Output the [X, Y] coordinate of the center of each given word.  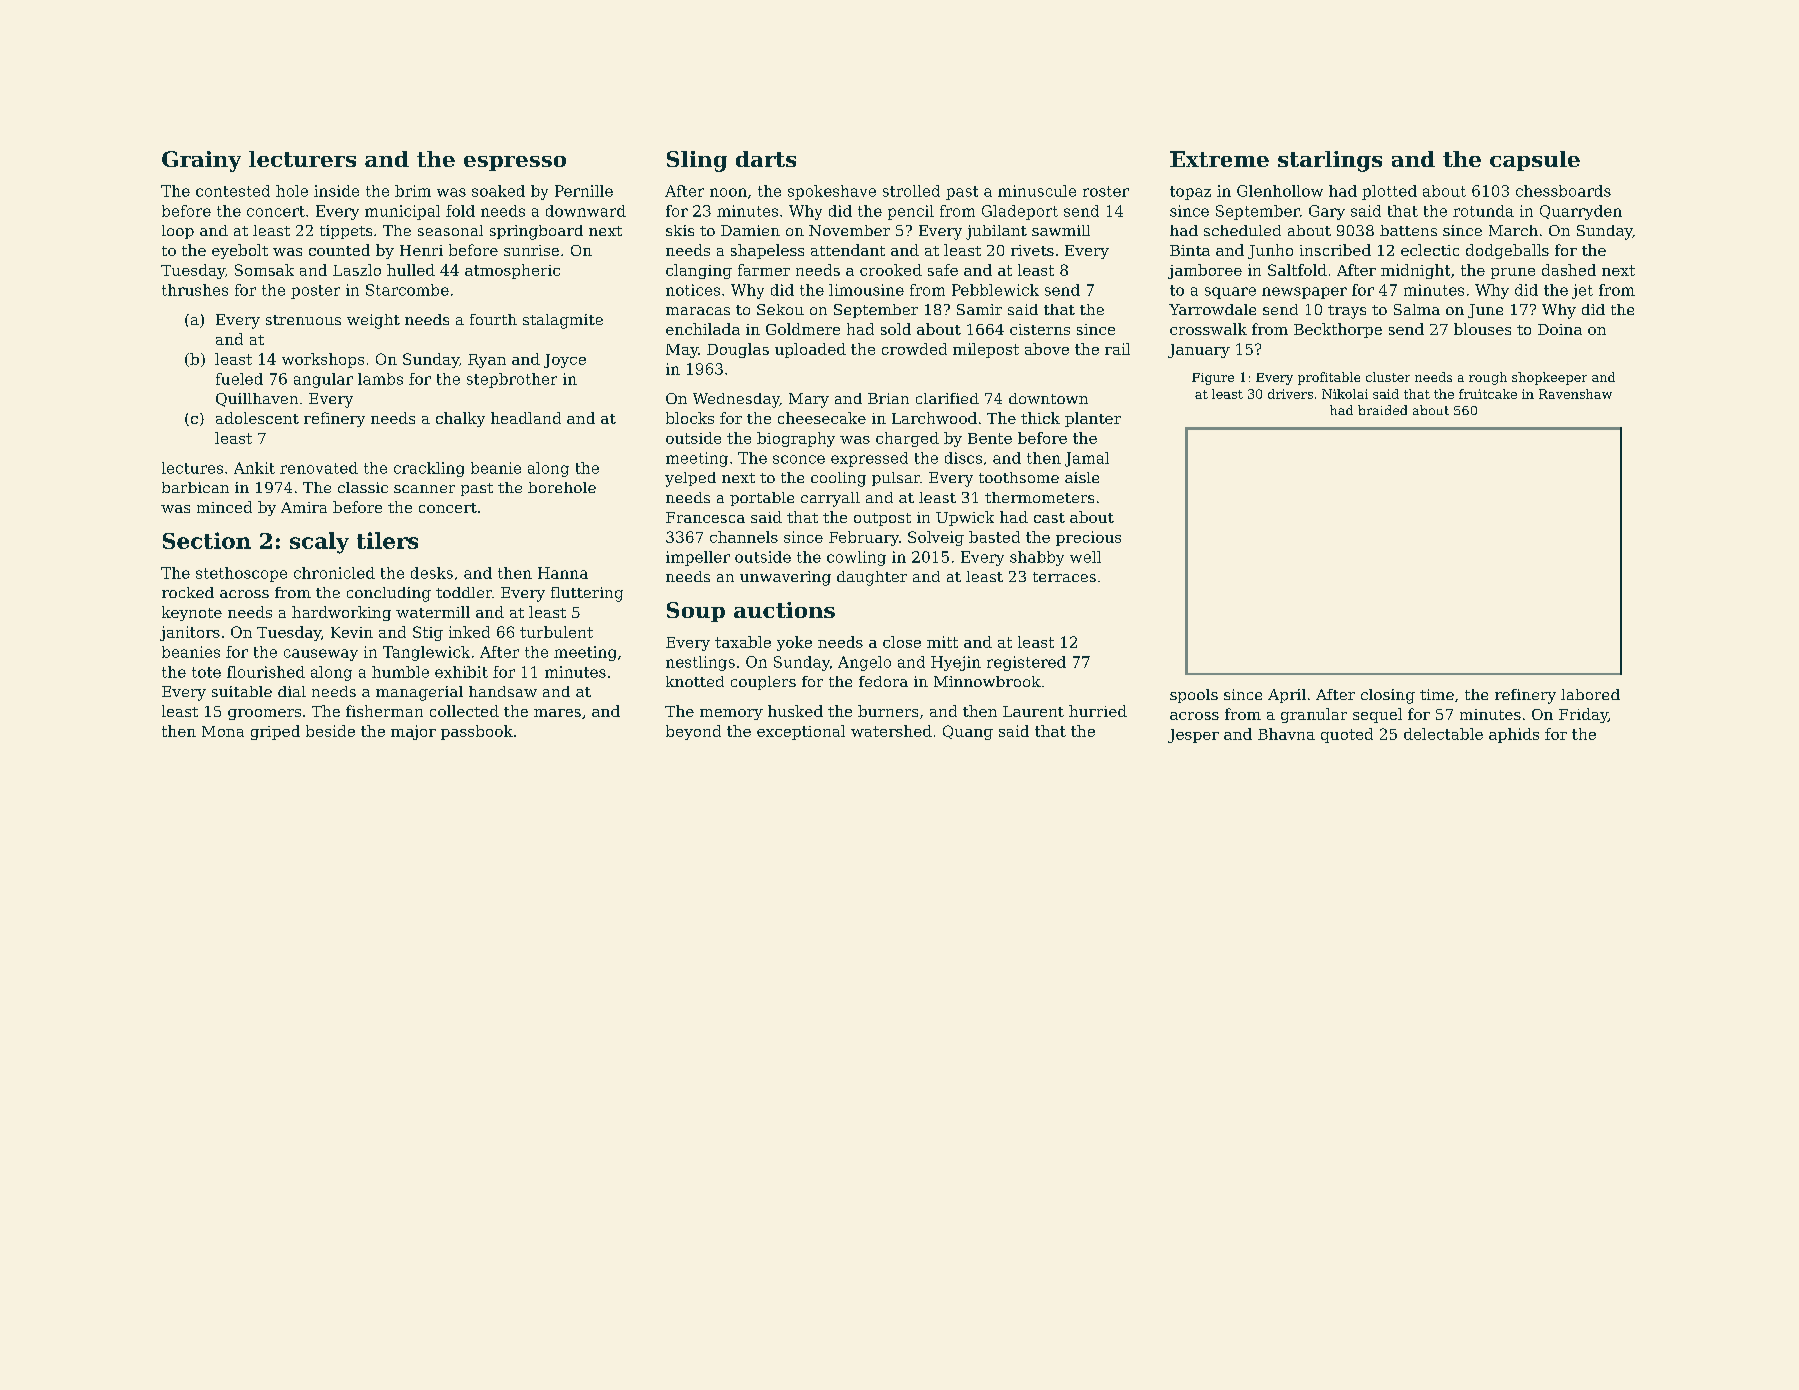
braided [1382, 410]
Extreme [1219, 159]
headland [526, 418]
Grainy [201, 161]
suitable [242, 691]
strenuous [303, 320]
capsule [1535, 161]
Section [207, 540]
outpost [882, 519]
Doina [1560, 329]
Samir [979, 309]
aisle [1082, 477]
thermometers [1039, 497]
